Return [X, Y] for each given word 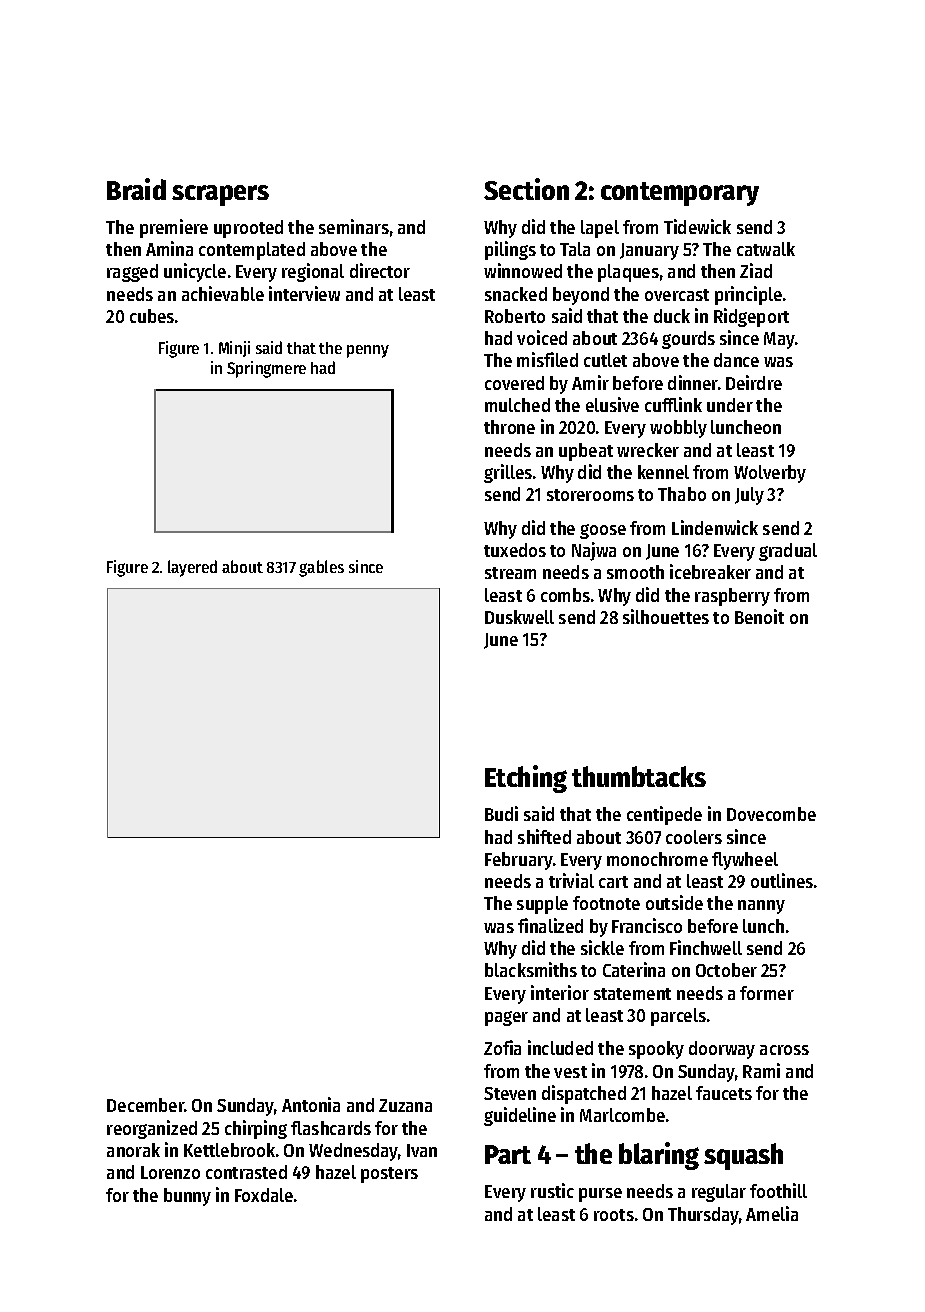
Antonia [311, 1104]
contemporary [680, 194]
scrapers [220, 195]
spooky [656, 1050]
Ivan [422, 1150]
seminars [354, 226]
